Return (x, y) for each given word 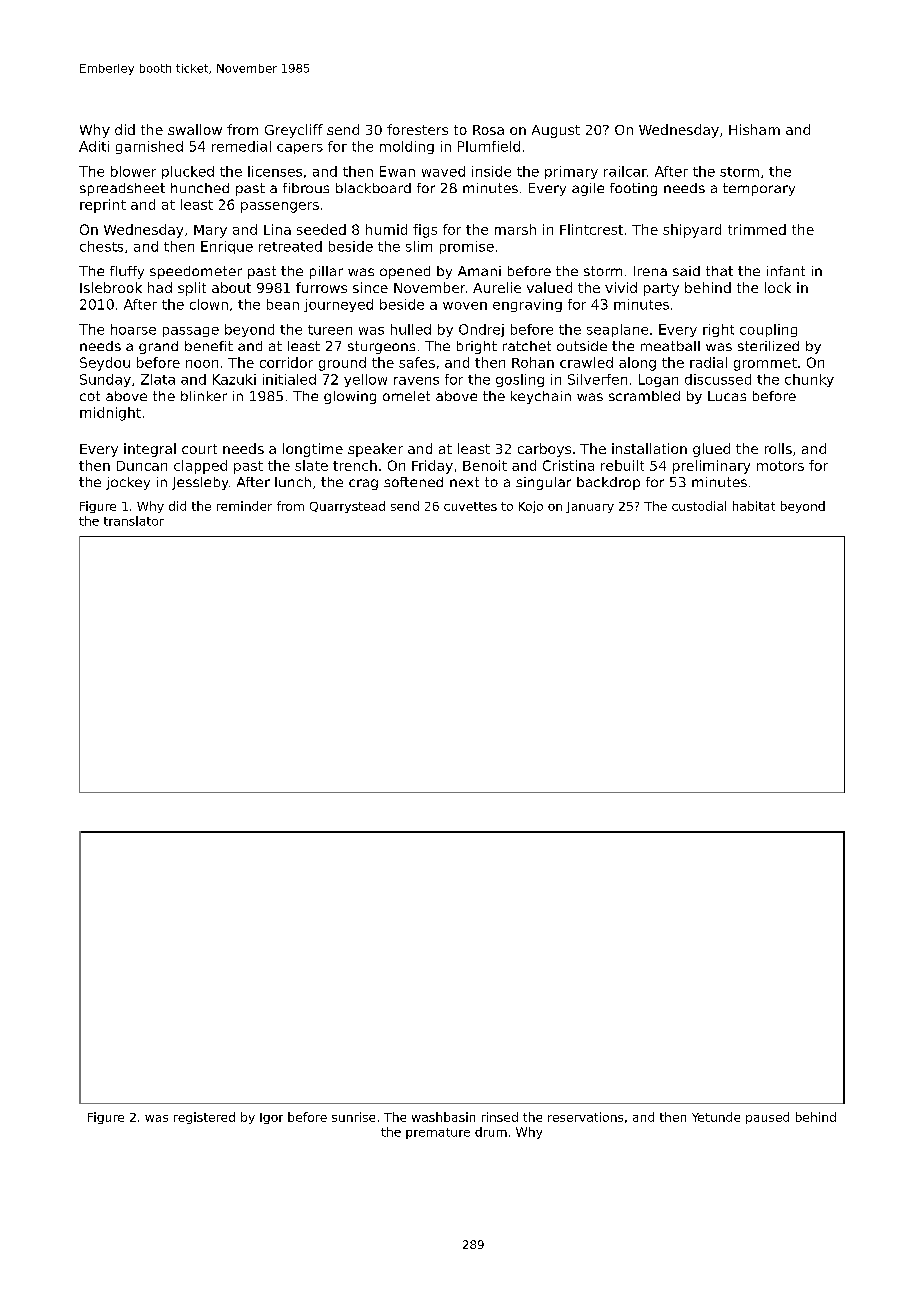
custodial (699, 506)
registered (204, 1118)
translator (134, 521)
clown (209, 304)
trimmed (757, 229)
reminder (244, 506)
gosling (520, 380)
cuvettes (470, 506)
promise (467, 247)
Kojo (531, 507)
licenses (275, 171)
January (590, 507)
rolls (778, 448)
